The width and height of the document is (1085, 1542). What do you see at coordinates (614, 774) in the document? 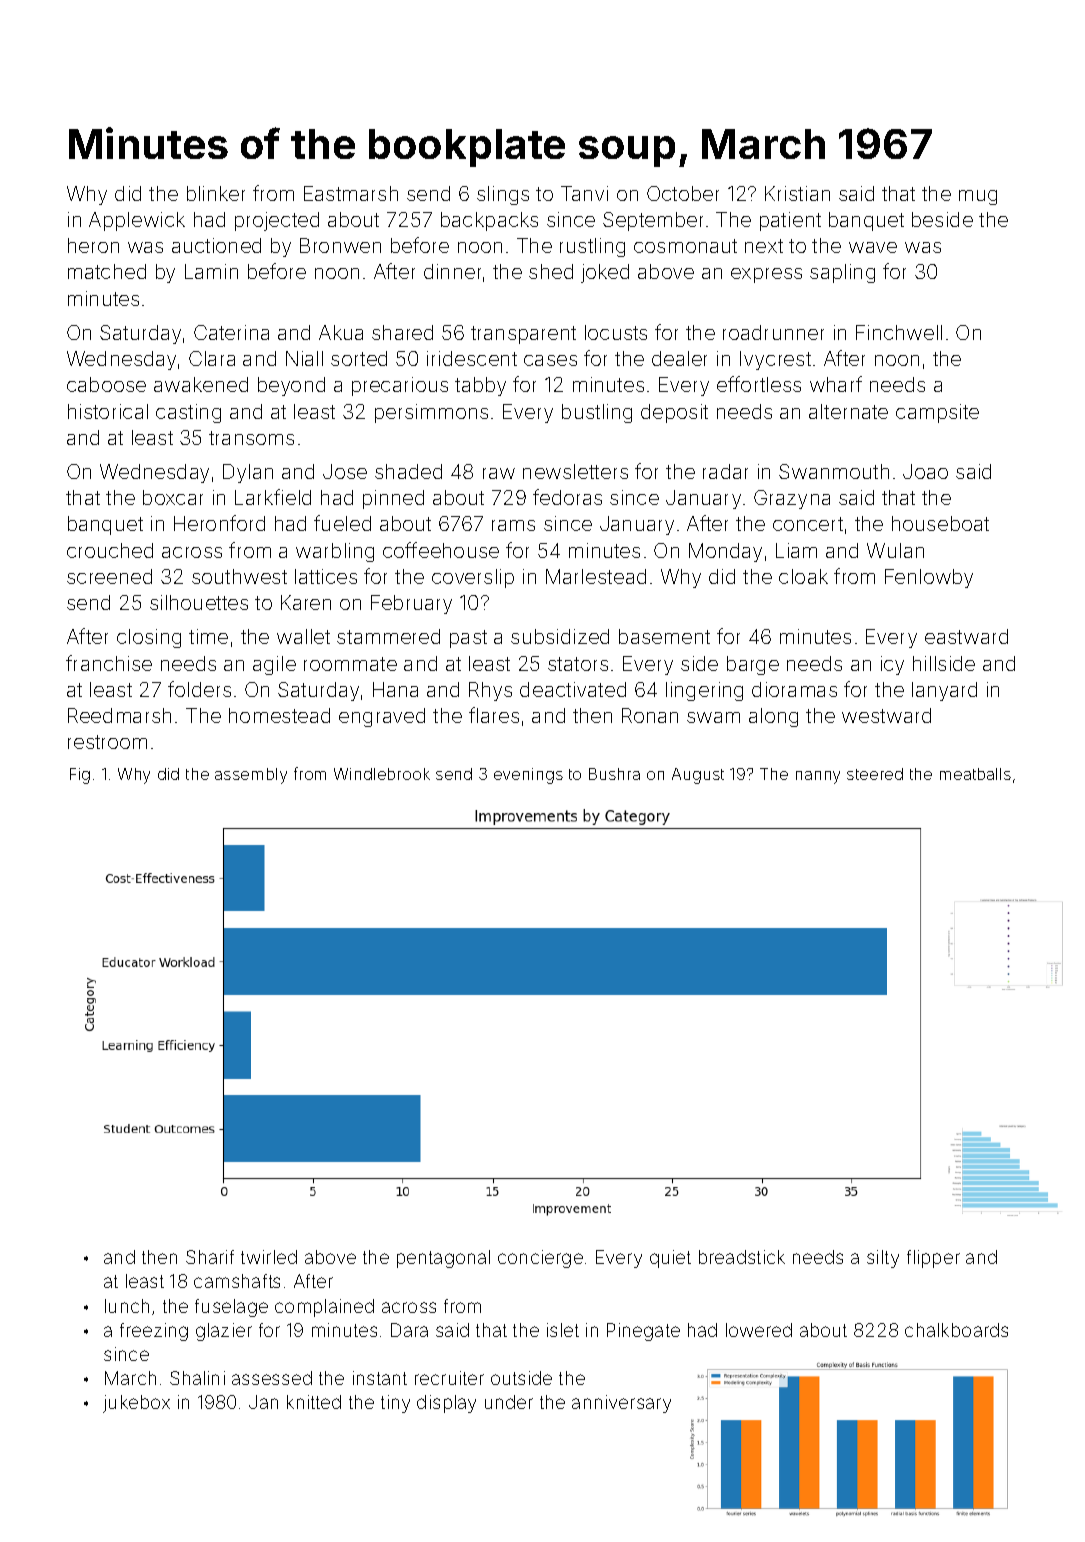
I see `Bushra` at bounding box center [614, 774].
